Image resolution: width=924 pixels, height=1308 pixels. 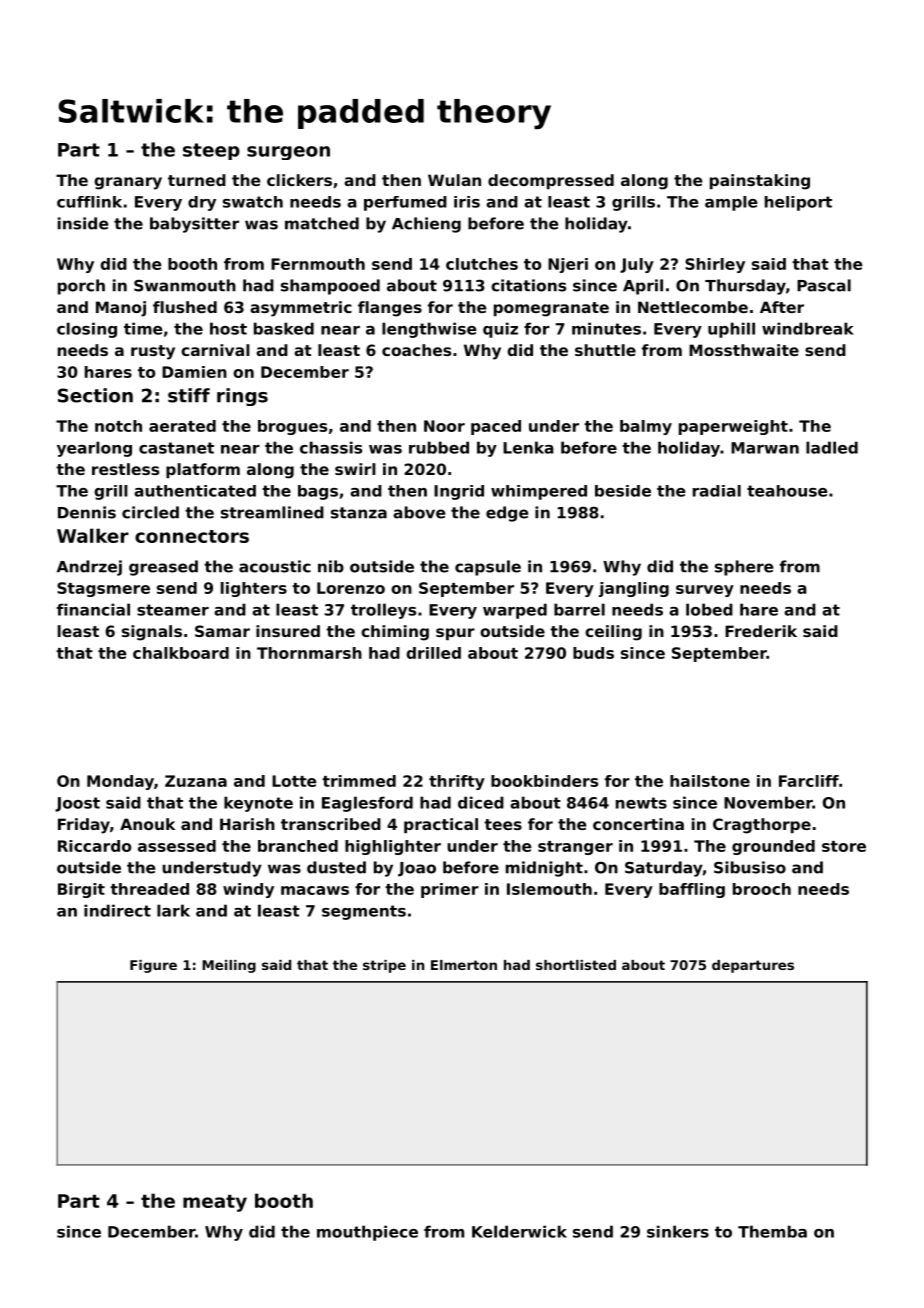 What do you see at coordinates (750, 867) in the page?
I see `Sibusiso` at bounding box center [750, 867].
